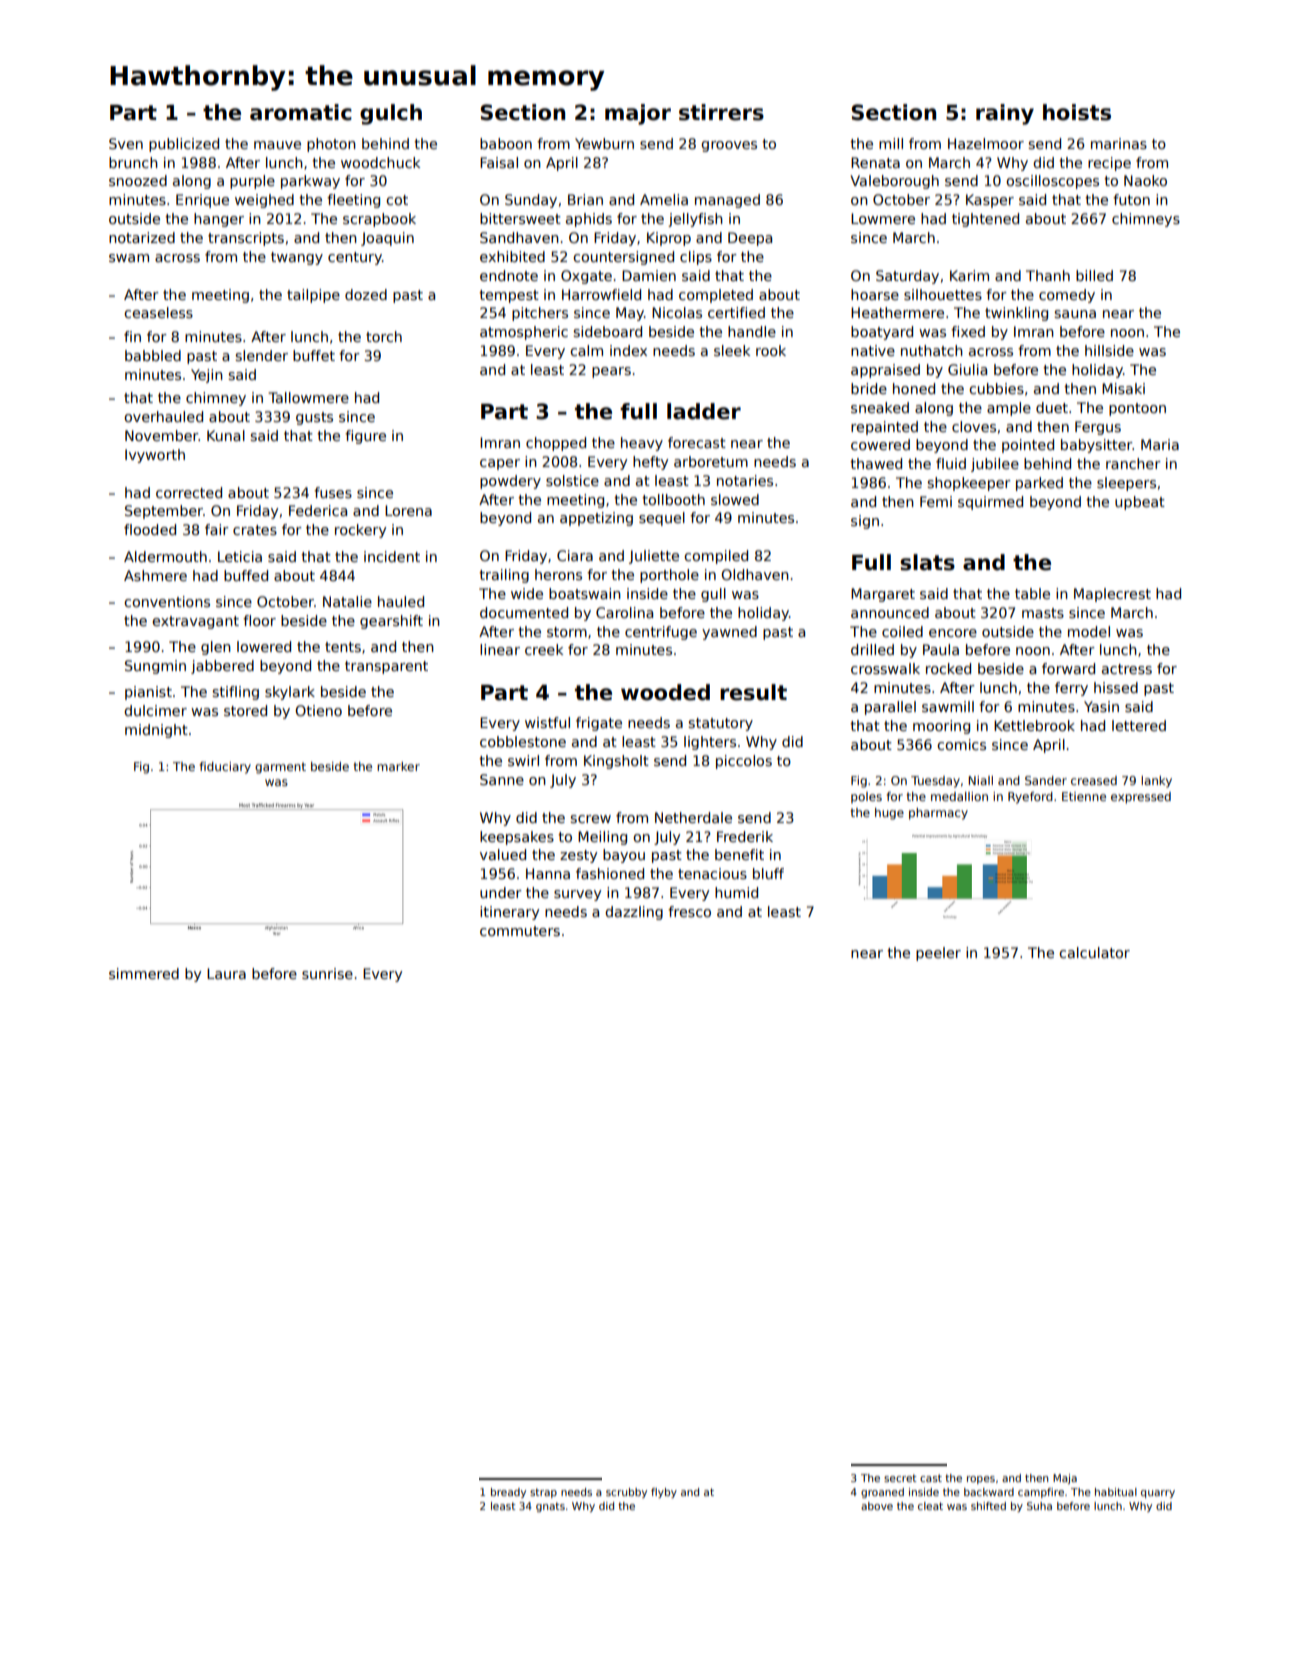 The height and width of the page is (1676, 1295). Describe the element at coordinates (1094, 952) in the page. I see `calculator` at that location.
